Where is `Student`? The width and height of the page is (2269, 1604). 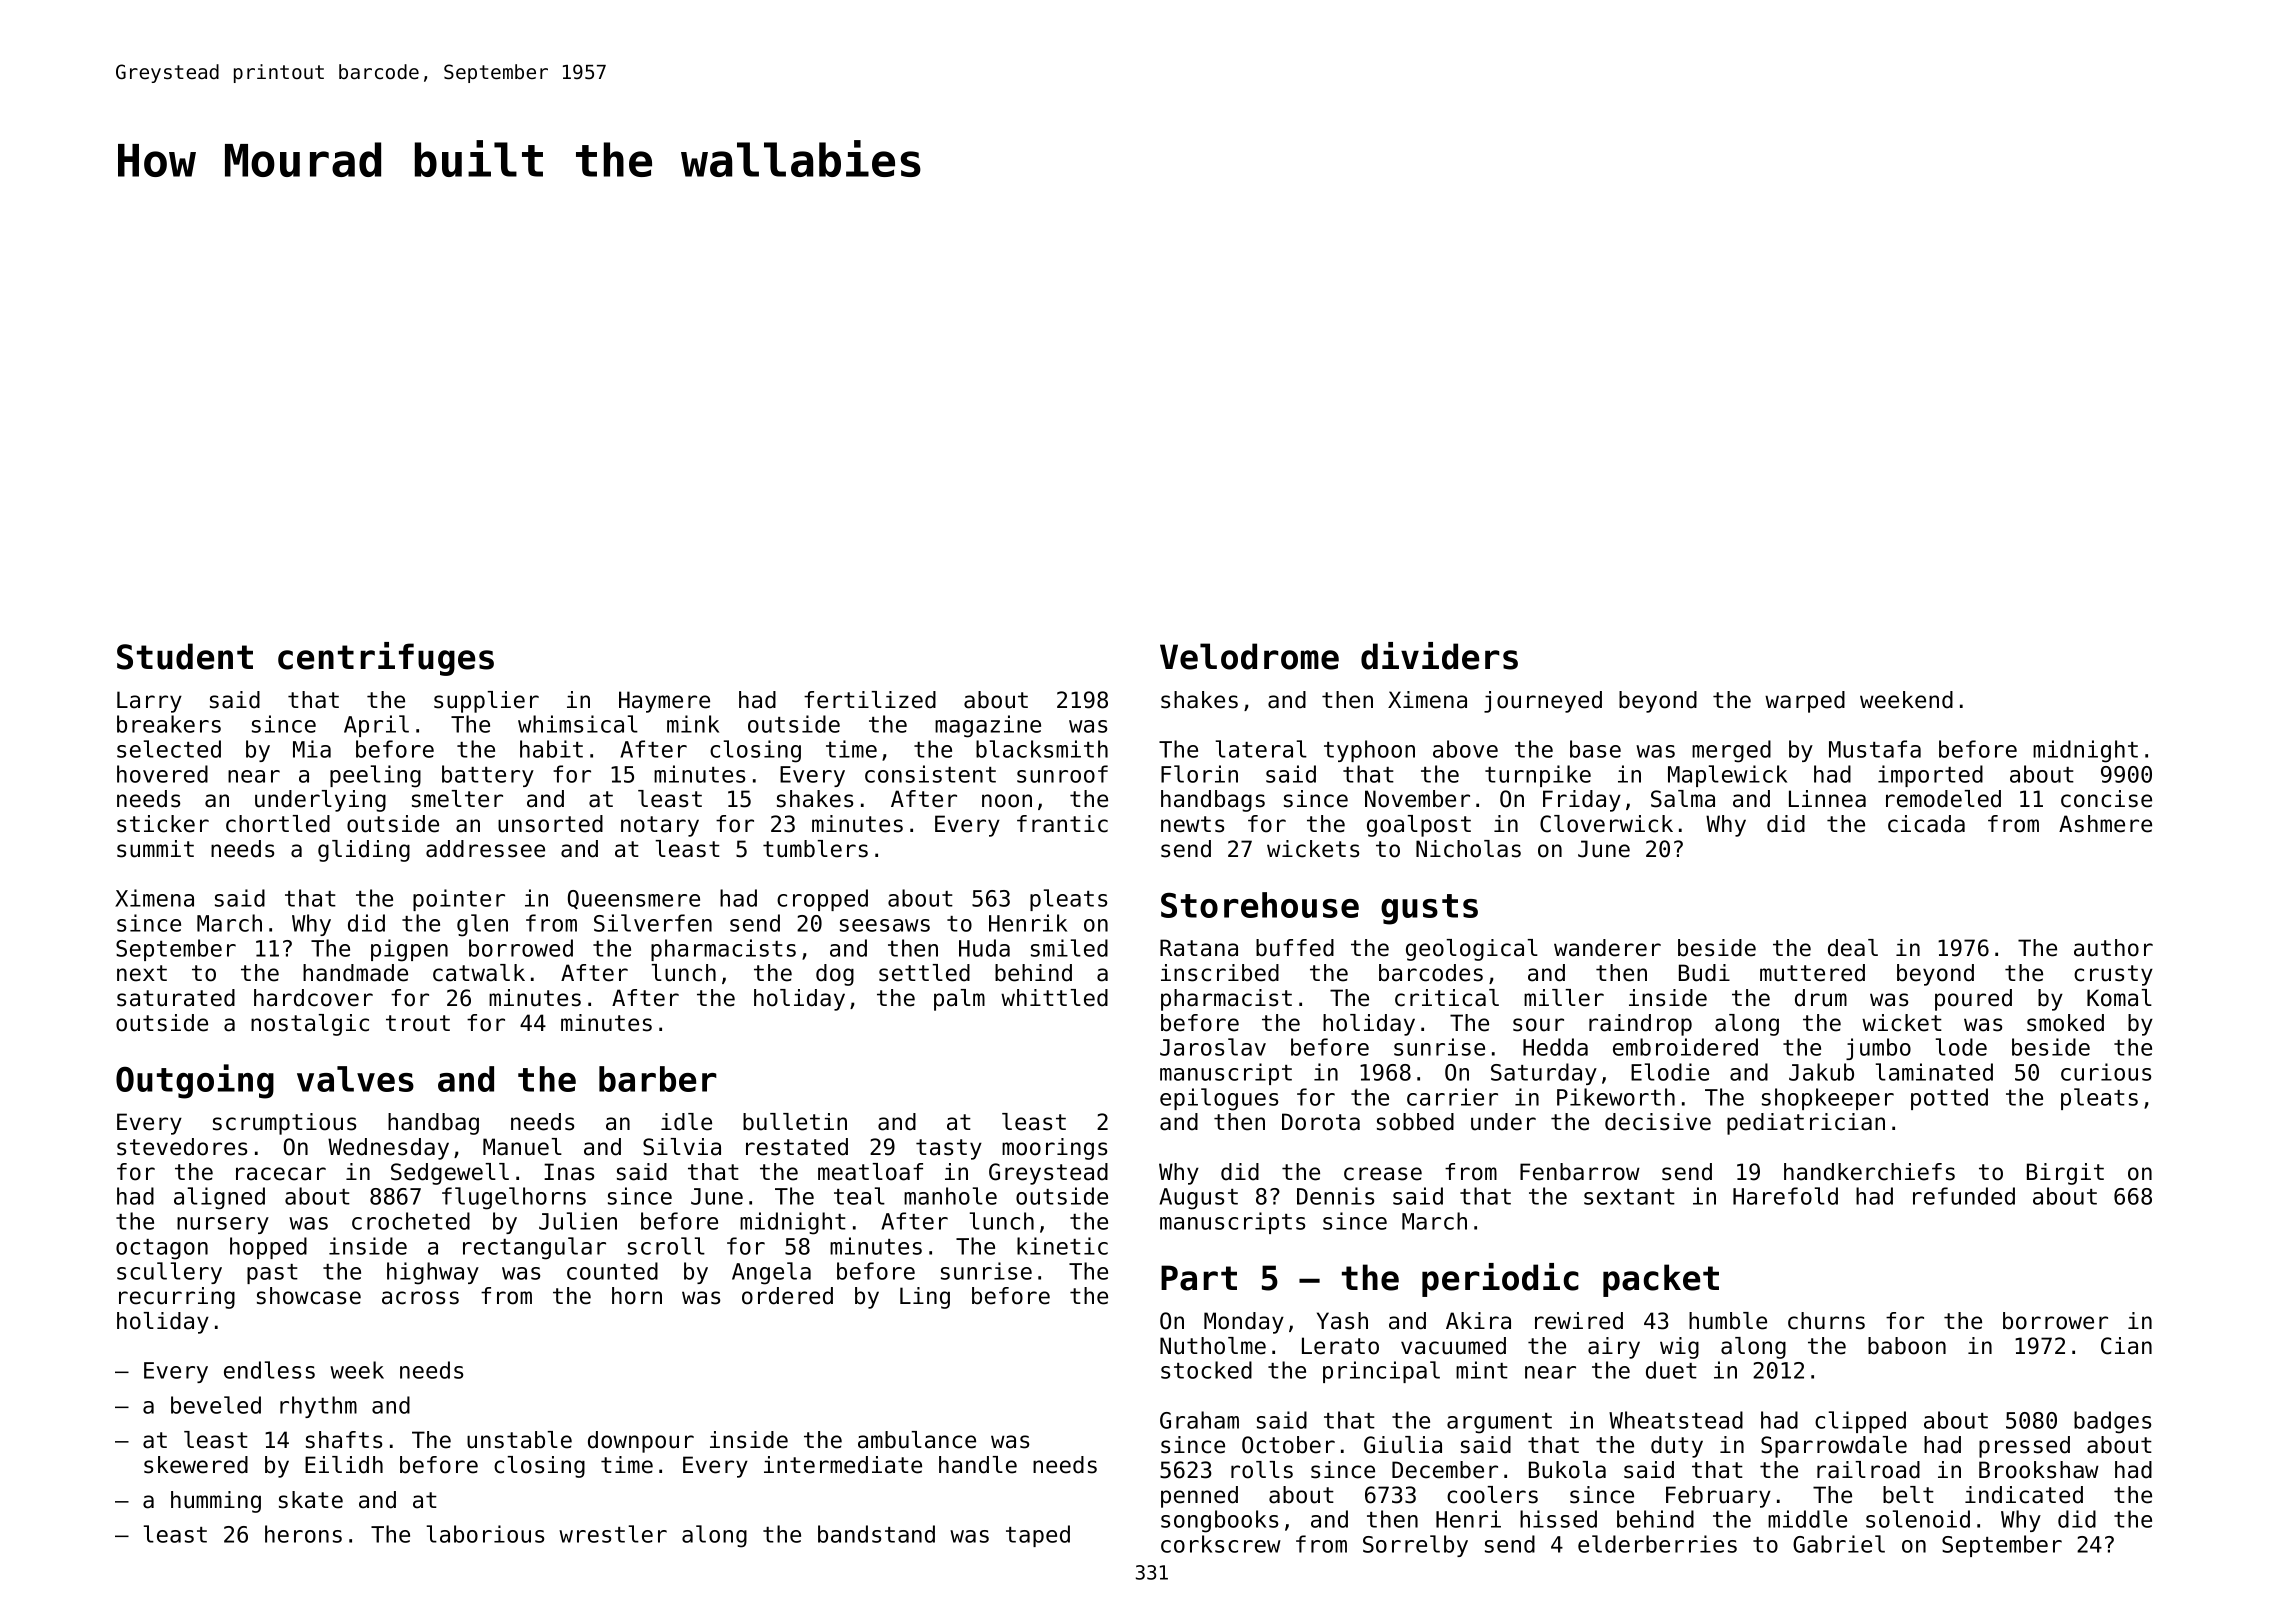
Student is located at coordinates (185, 656).
